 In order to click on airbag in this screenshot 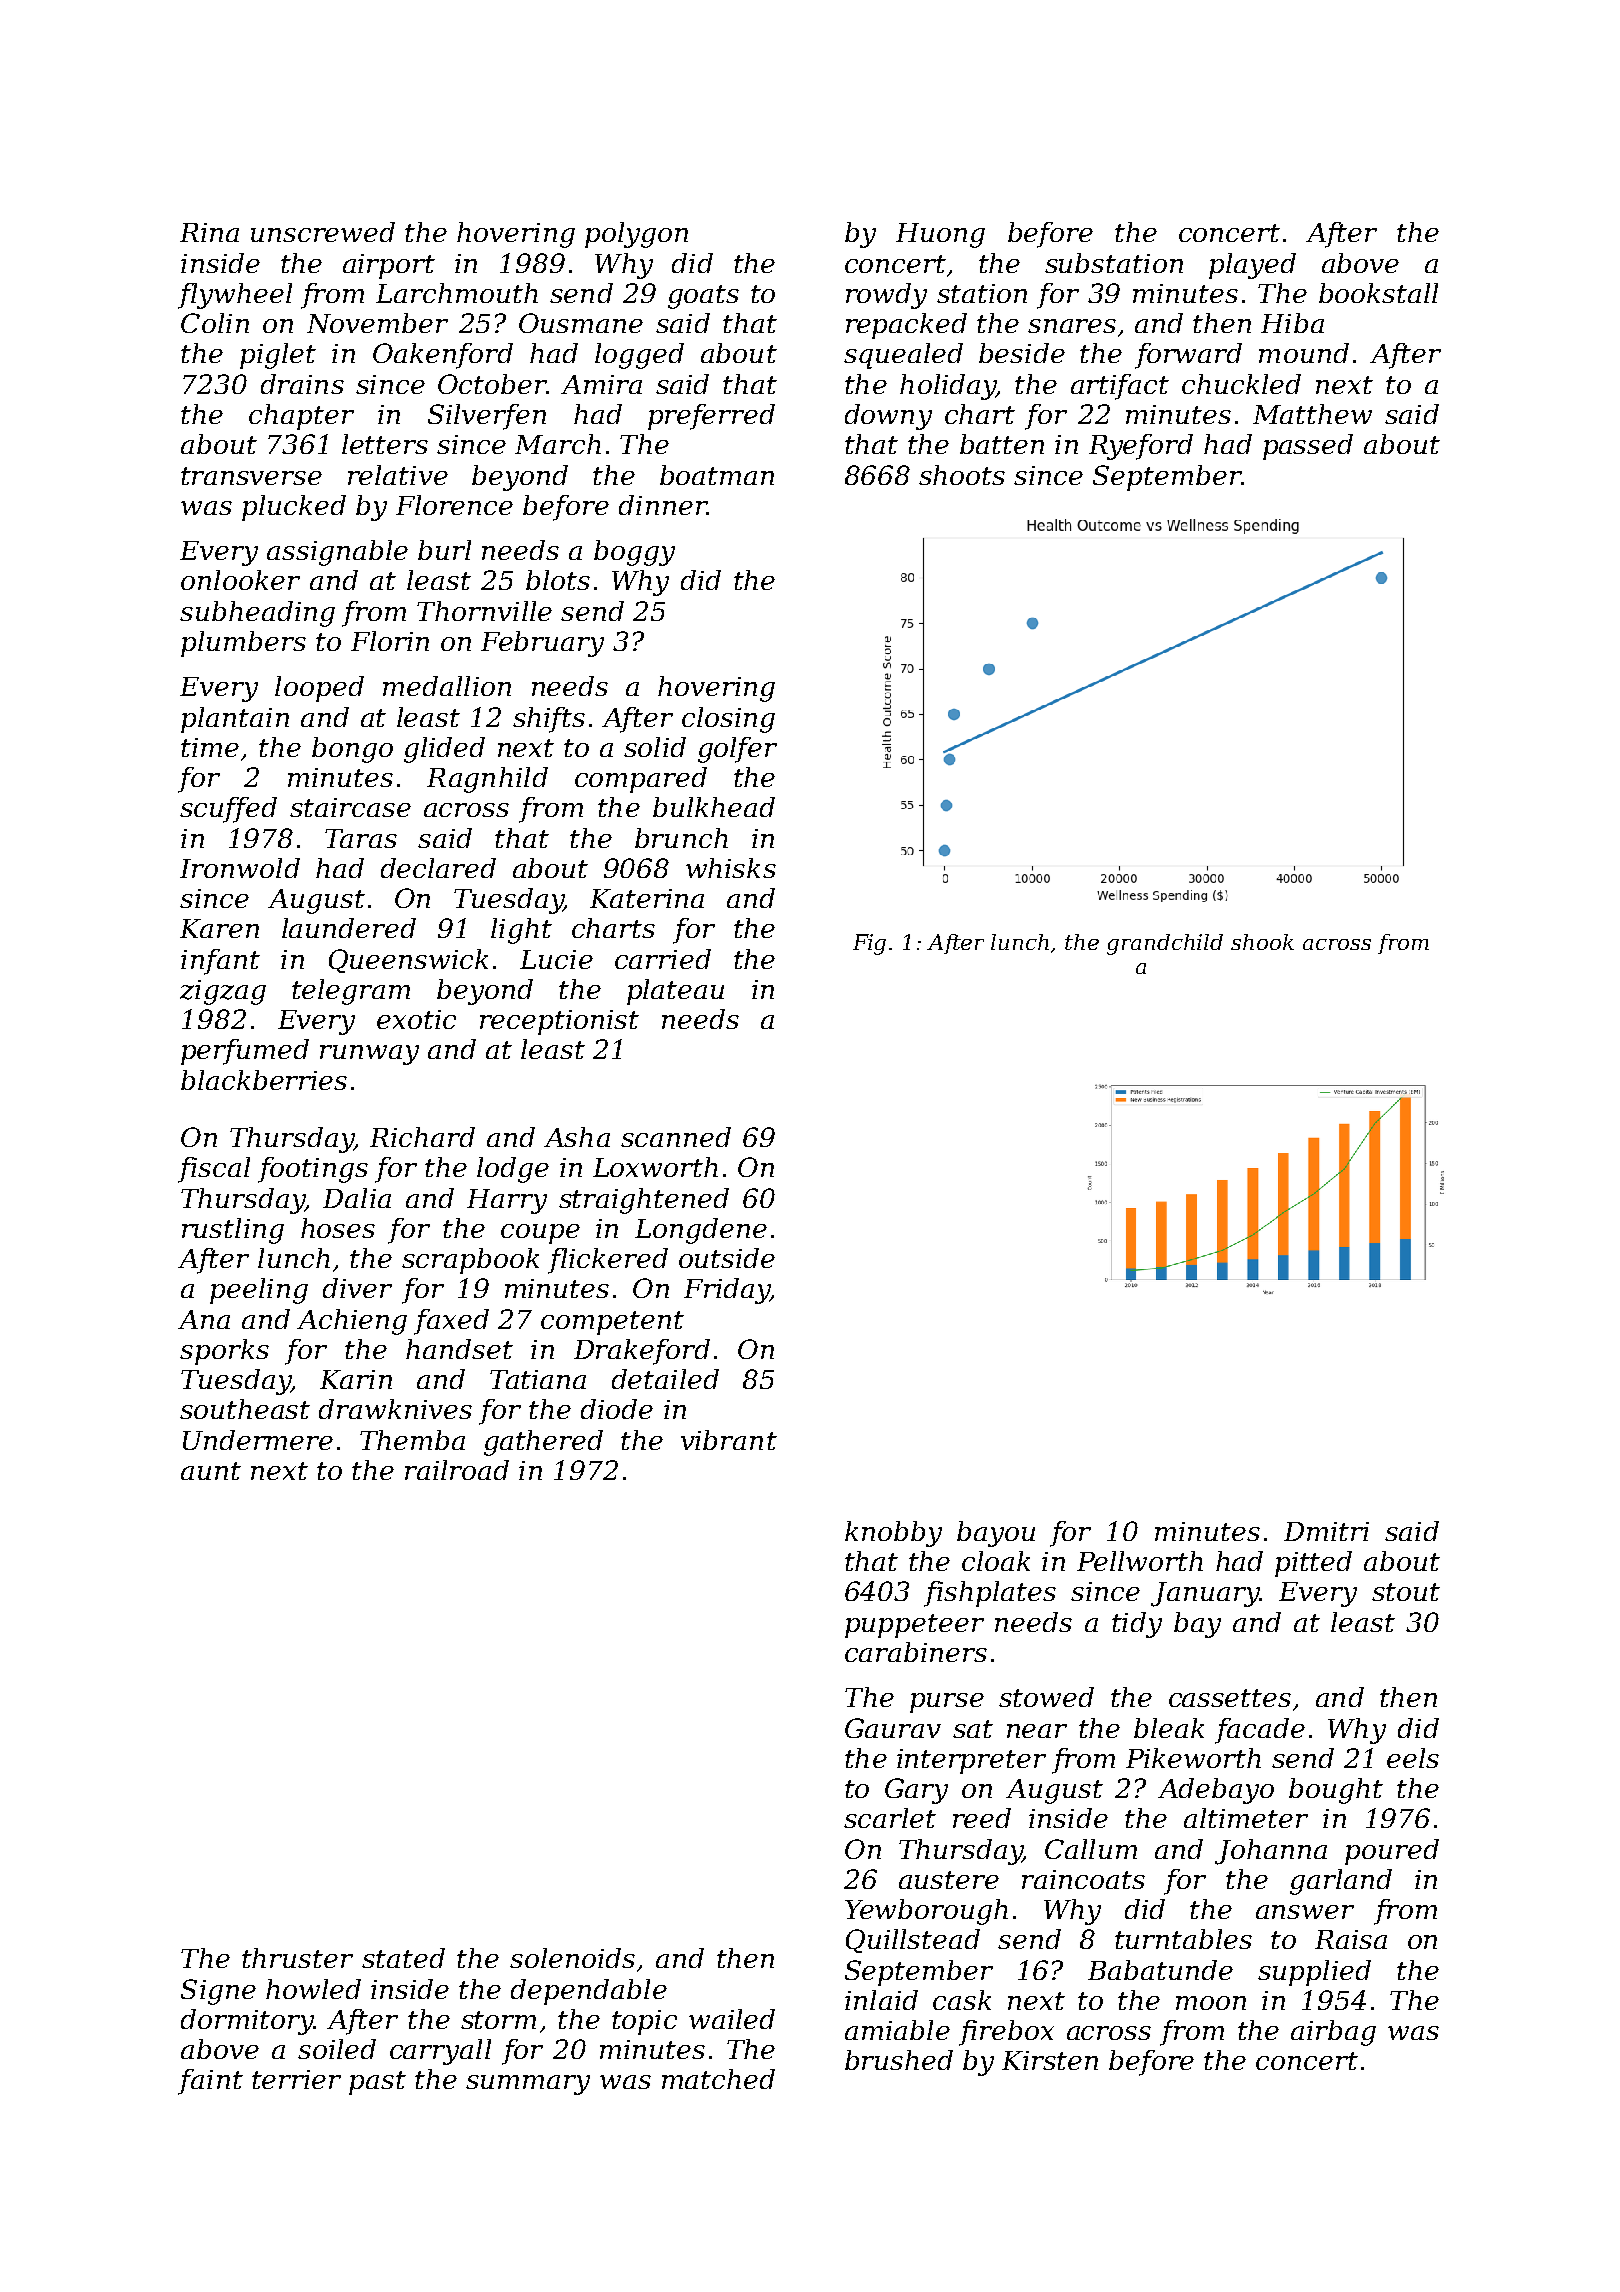, I will do `click(1333, 2033)`.
